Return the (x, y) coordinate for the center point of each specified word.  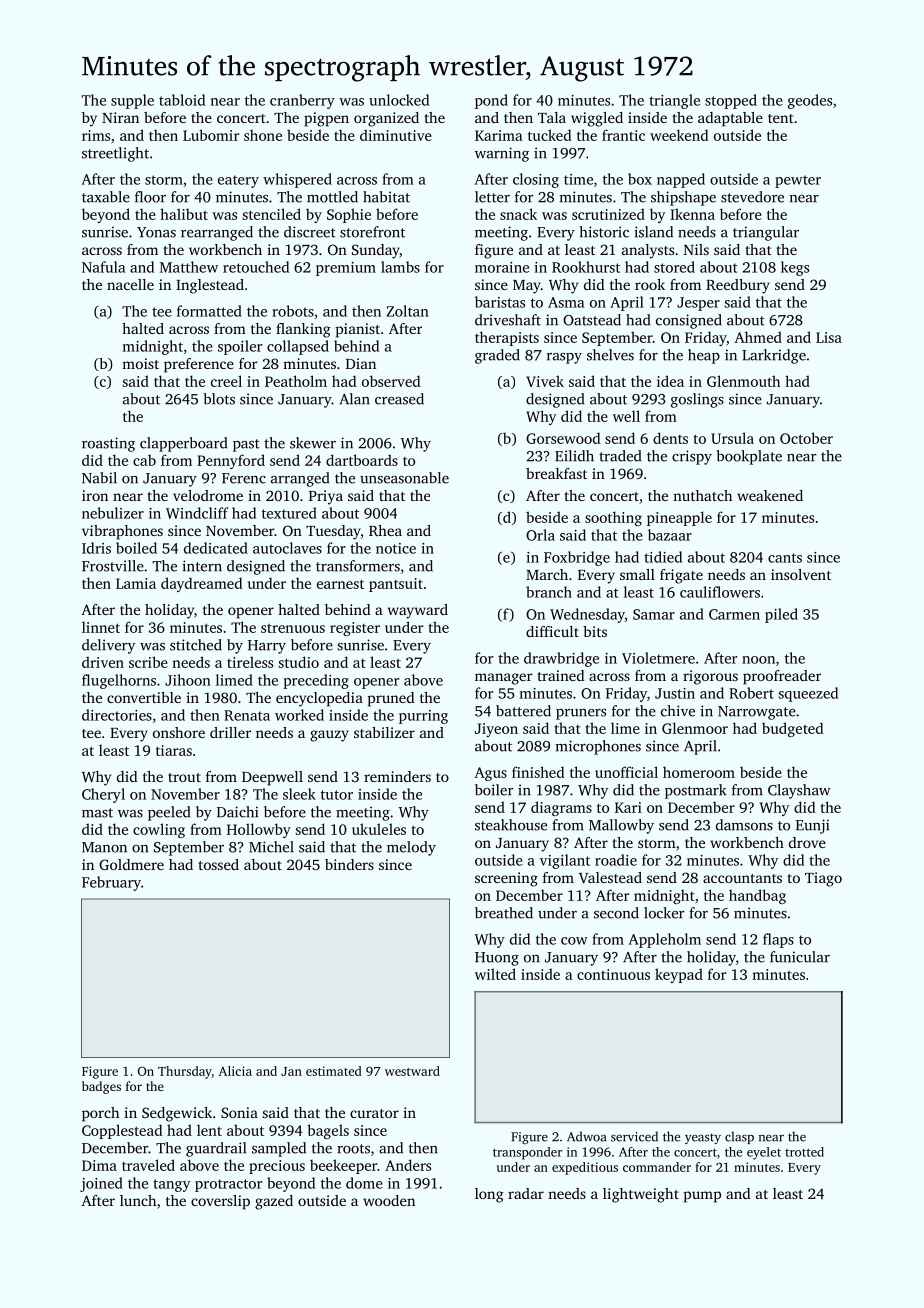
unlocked (399, 100)
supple (132, 101)
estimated (334, 1071)
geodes (810, 101)
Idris (96, 548)
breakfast (556, 473)
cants (785, 558)
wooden (389, 1200)
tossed (218, 864)
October (806, 438)
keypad (679, 975)
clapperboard (183, 444)
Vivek (545, 381)
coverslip (220, 1202)
